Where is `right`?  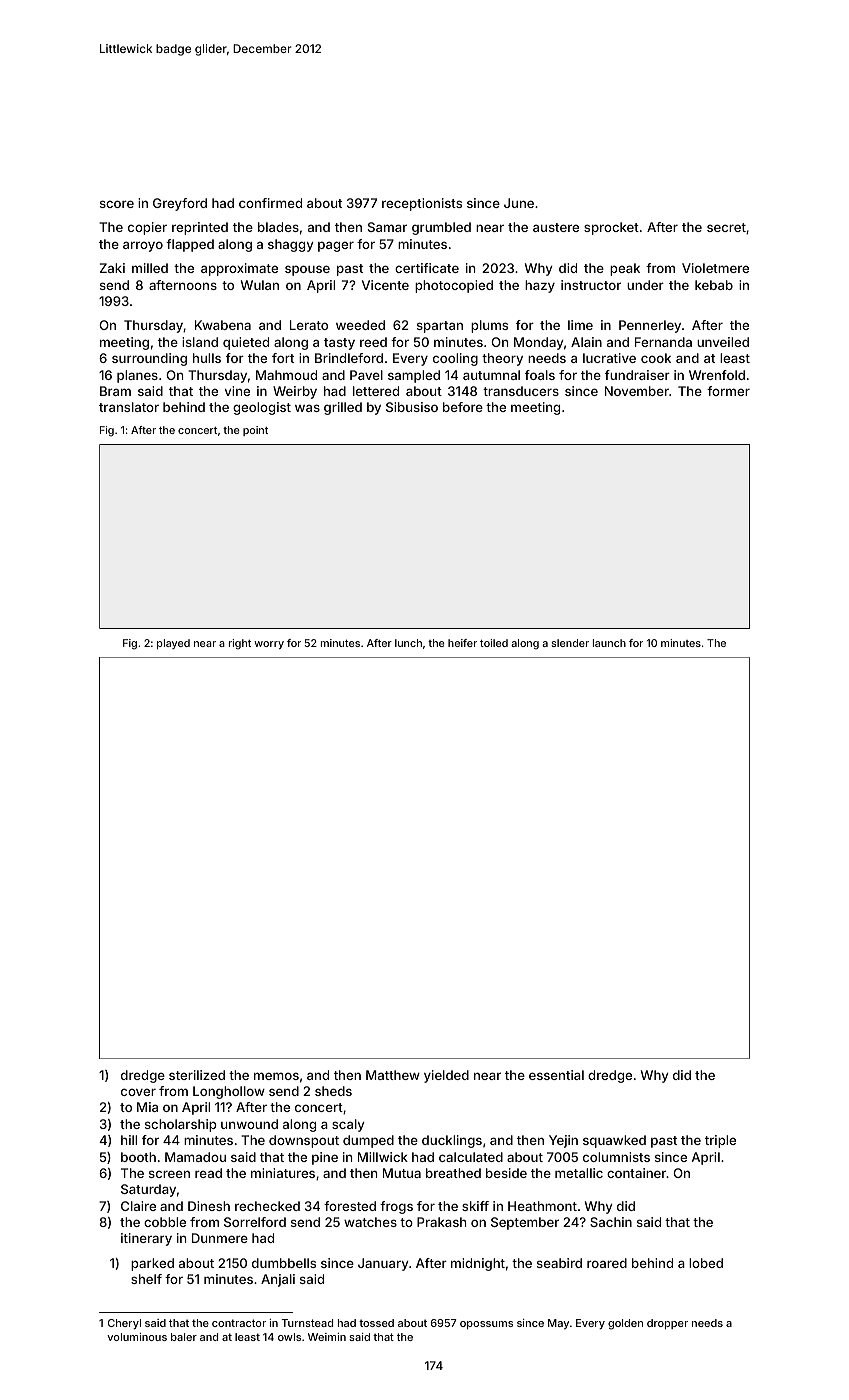 right is located at coordinates (240, 644).
